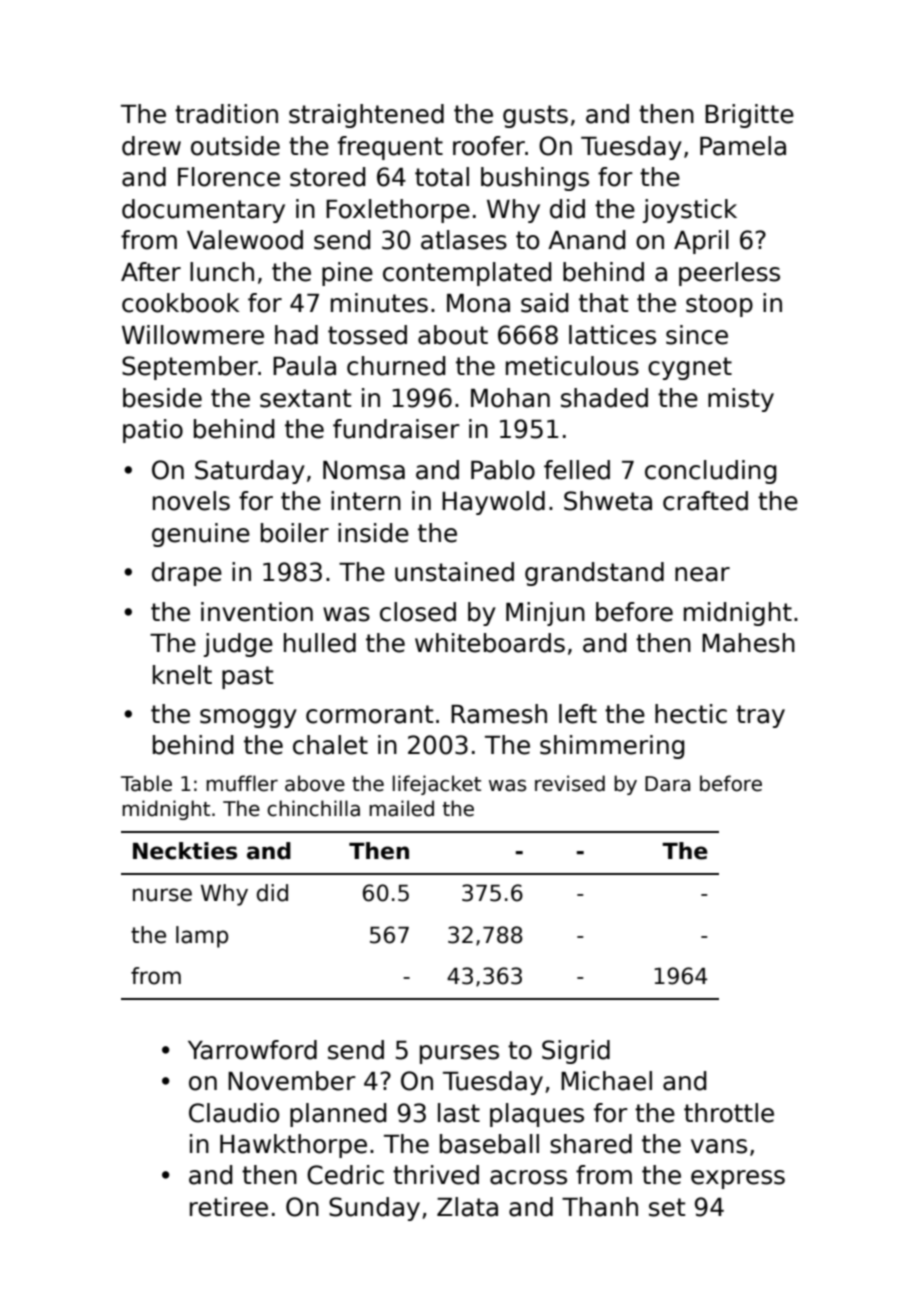  Describe the element at coordinates (226, 114) in the image. I see `tradition` at that location.
